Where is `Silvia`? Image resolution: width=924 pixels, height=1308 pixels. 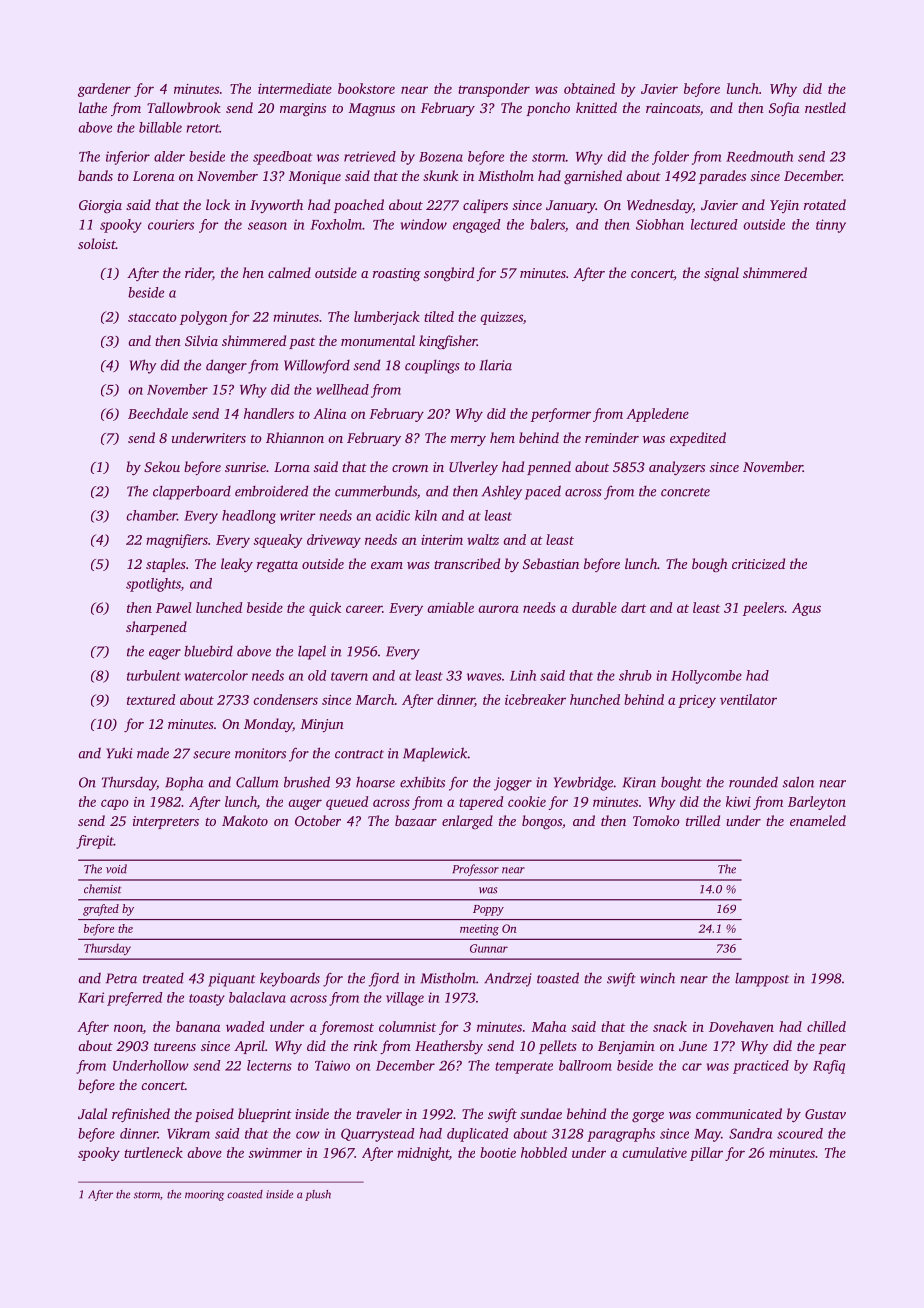
Silvia is located at coordinates (201, 340).
